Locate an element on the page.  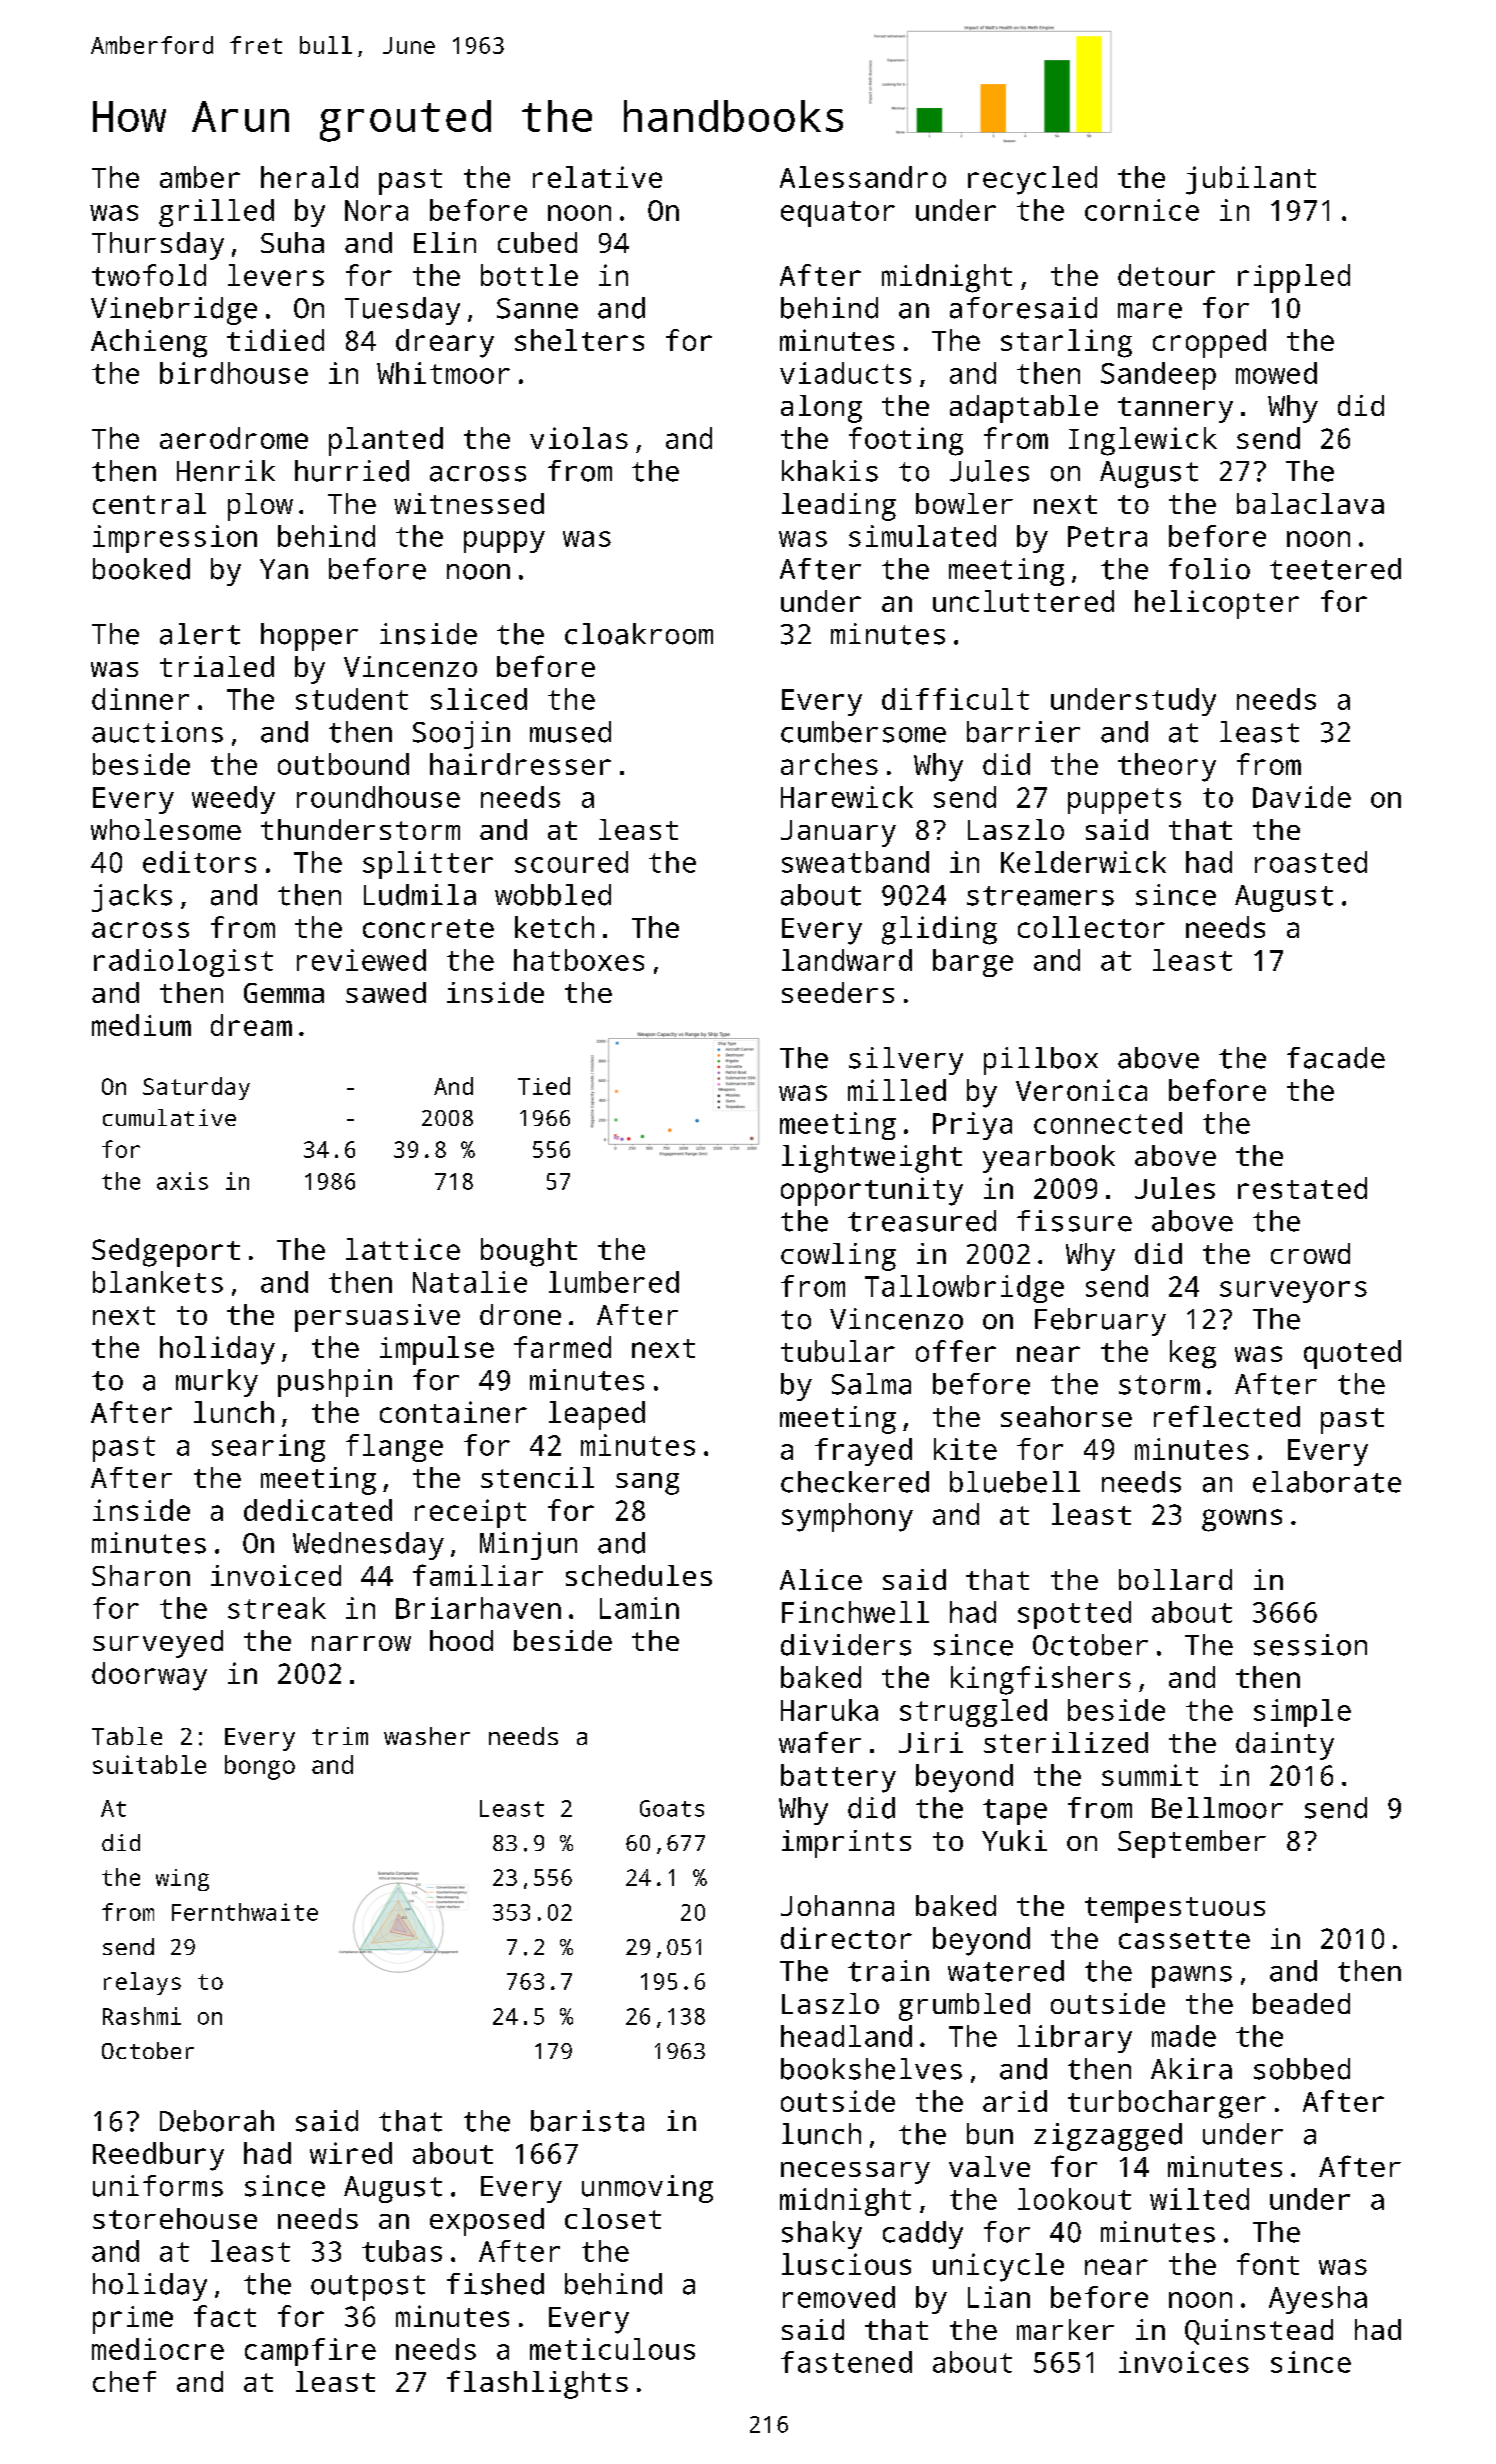
Goats is located at coordinates (672, 1808).
